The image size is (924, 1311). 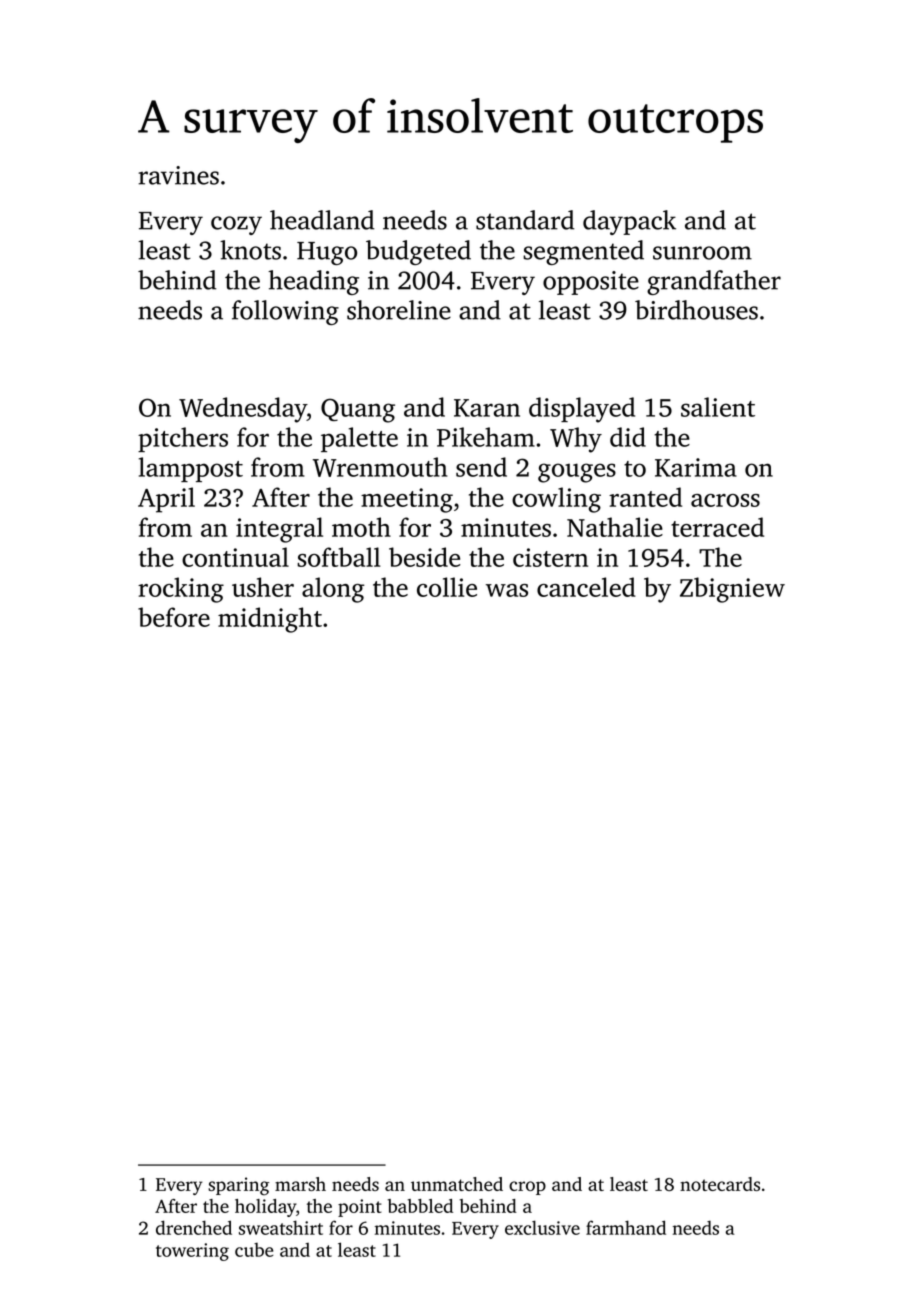 What do you see at coordinates (732, 590) in the screenshot?
I see `Zbigniew` at bounding box center [732, 590].
